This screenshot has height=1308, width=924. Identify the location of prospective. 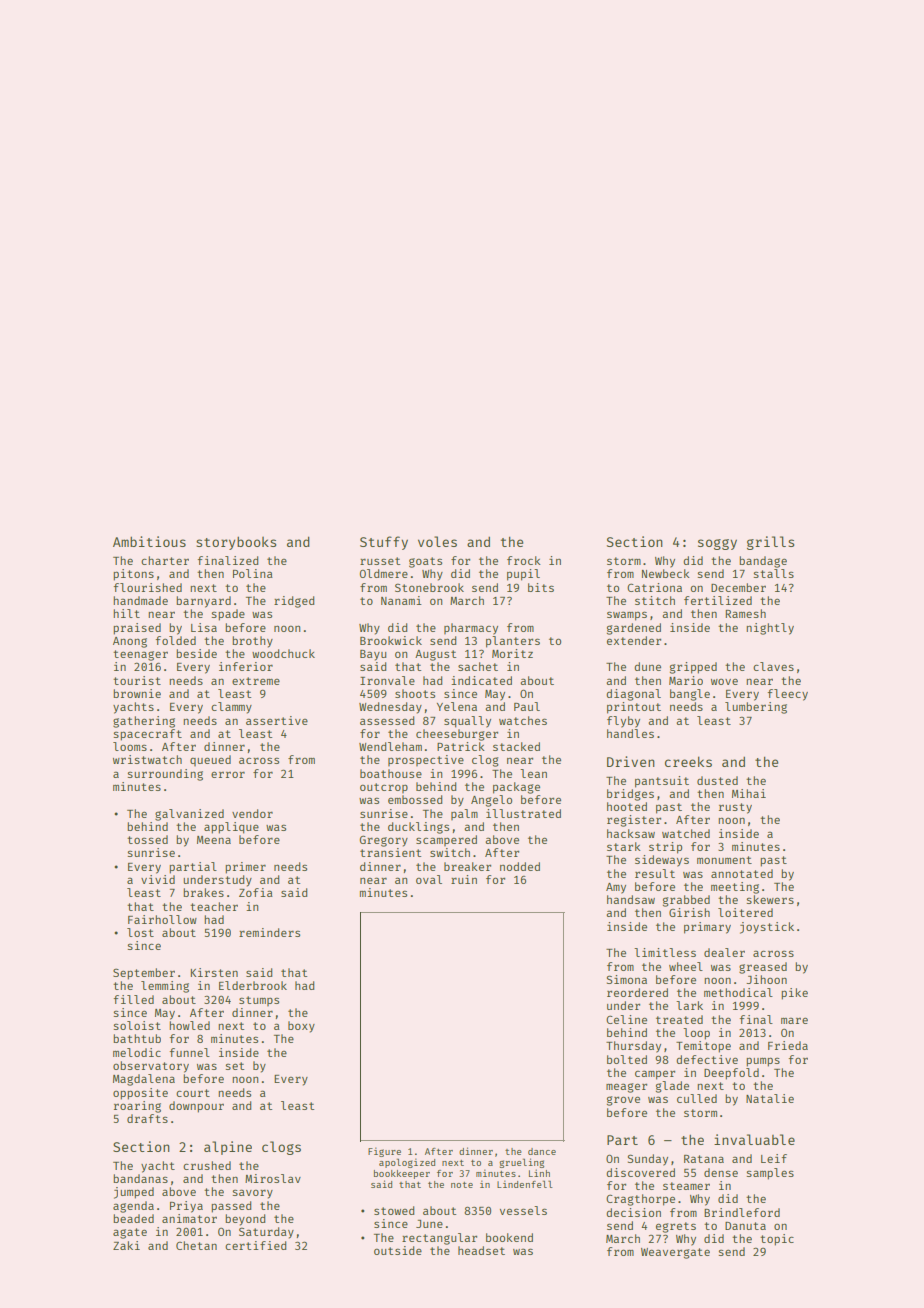
(426, 760).
